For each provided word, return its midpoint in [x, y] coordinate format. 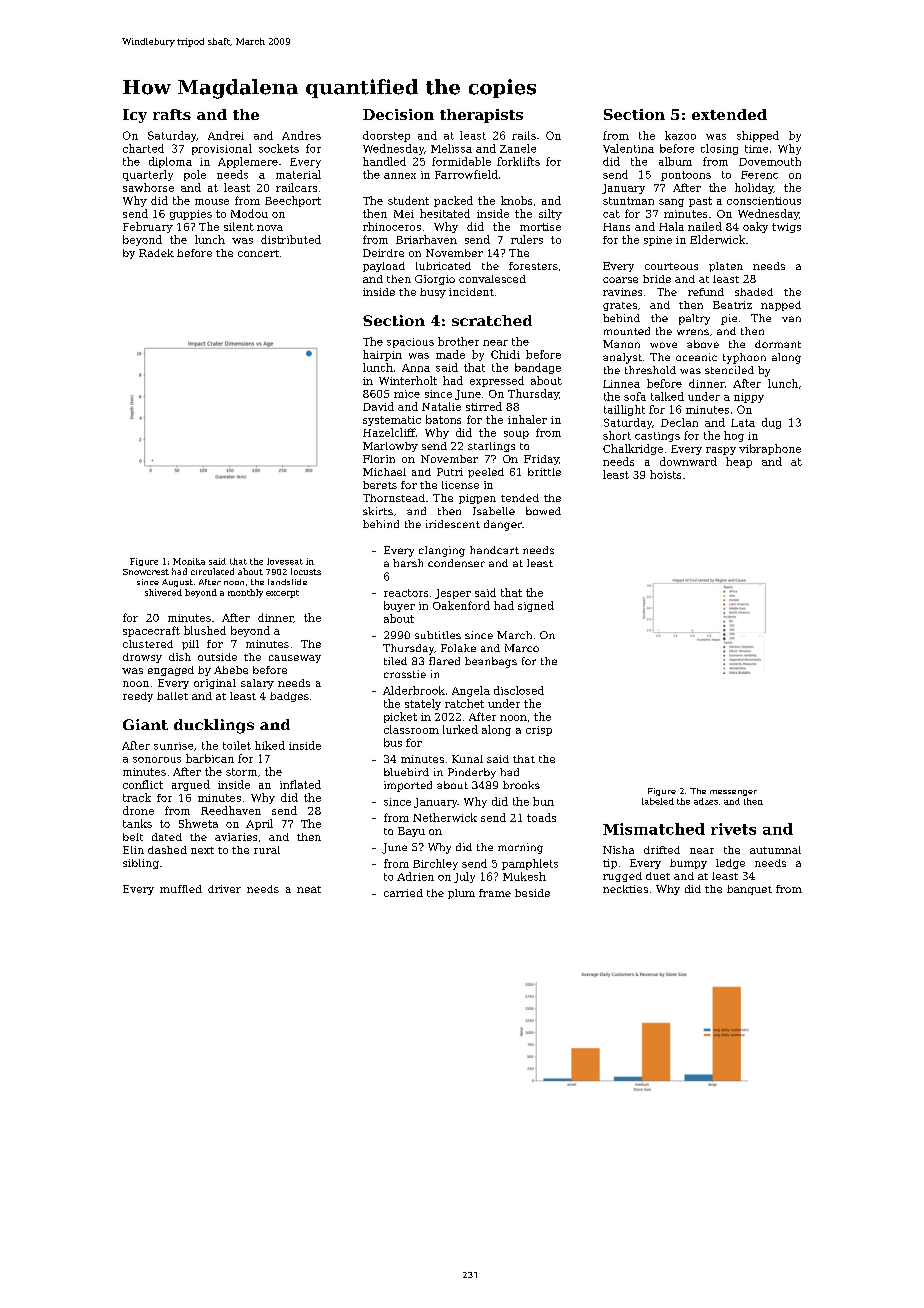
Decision [398, 114]
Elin [133, 850]
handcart [494, 550]
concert [258, 253]
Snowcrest [146, 572]
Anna [416, 368]
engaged [171, 671]
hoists [665, 474]
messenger [733, 793]
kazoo [680, 135]
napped [781, 306]
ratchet [464, 703]
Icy [135, 116]
